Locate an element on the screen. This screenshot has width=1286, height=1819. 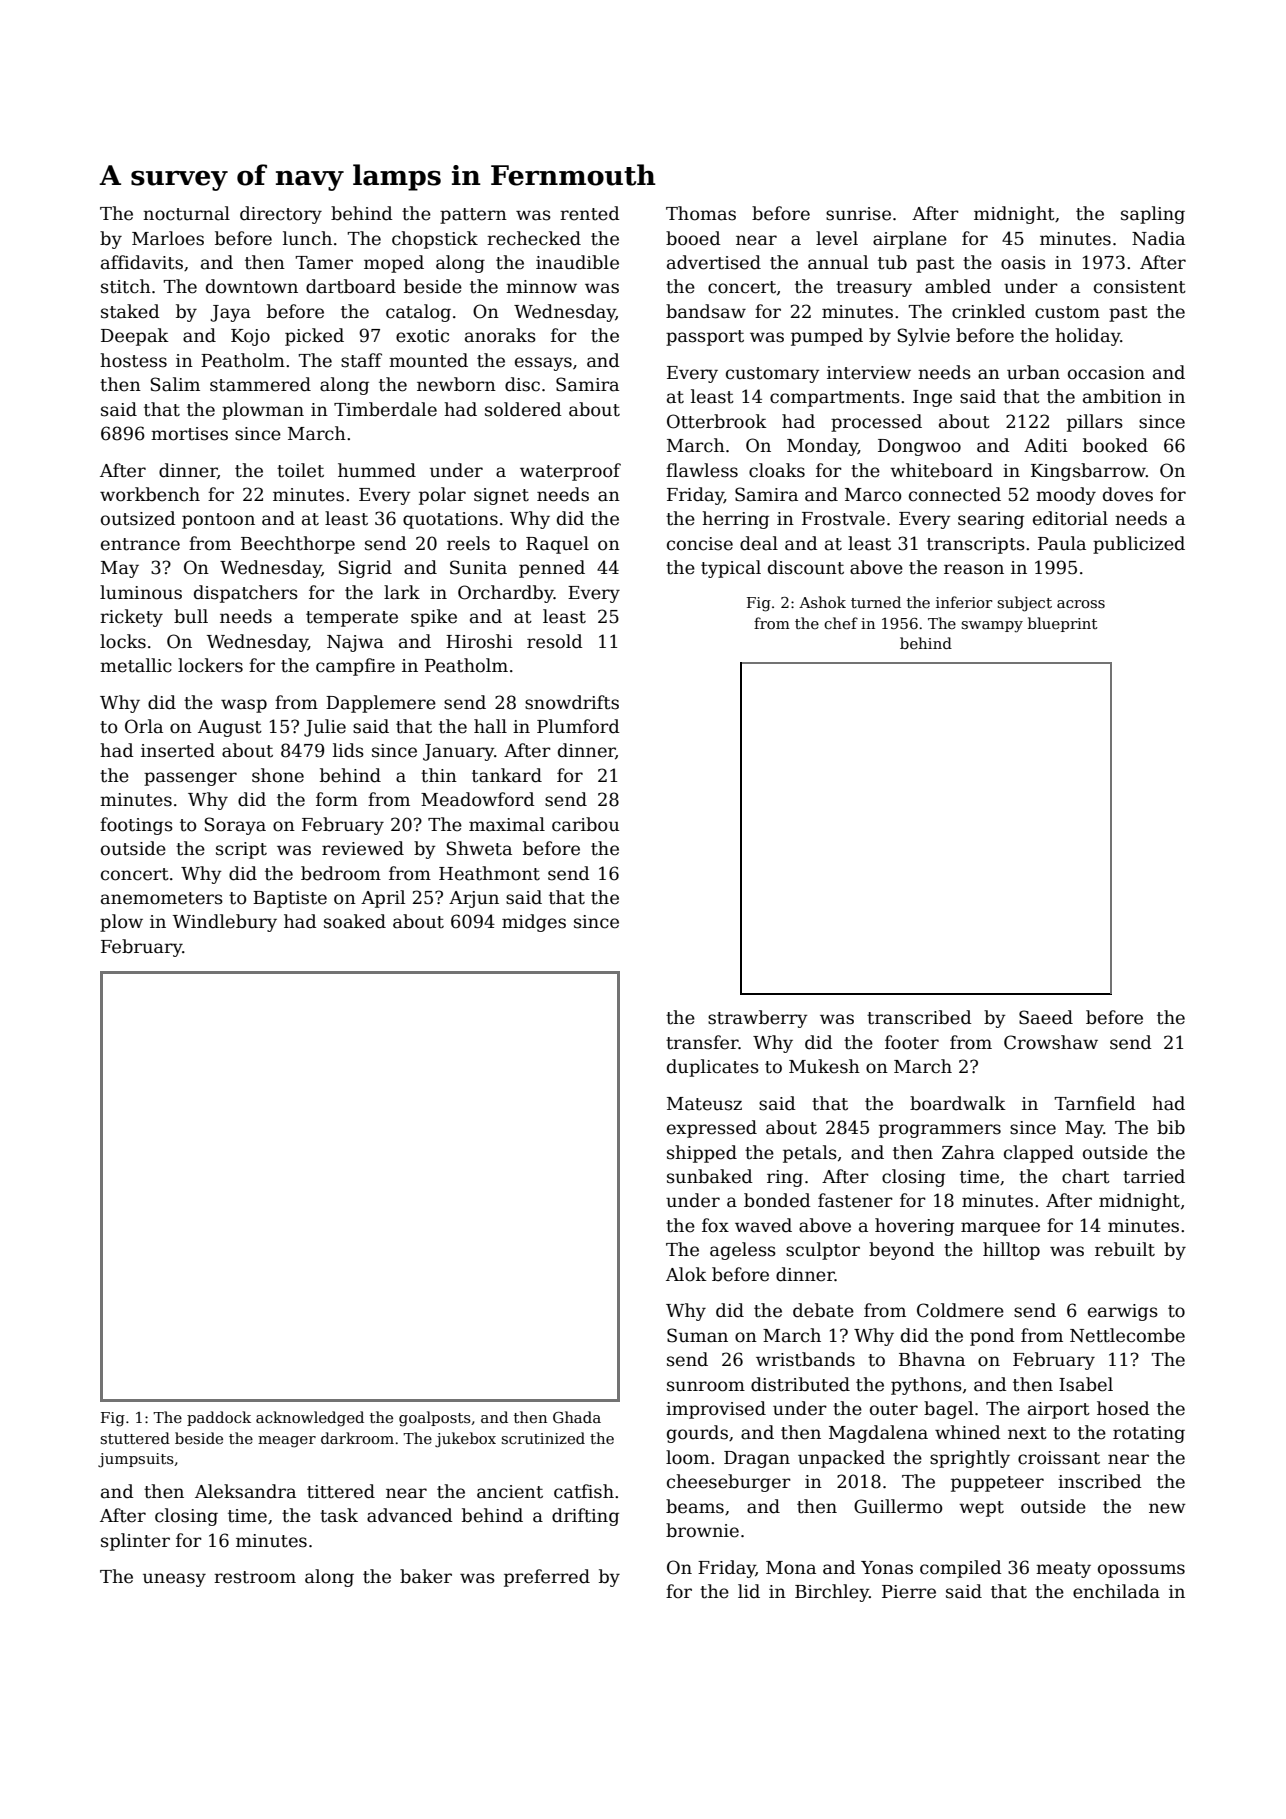
Windlebury is located at coordinates (225, 923).
